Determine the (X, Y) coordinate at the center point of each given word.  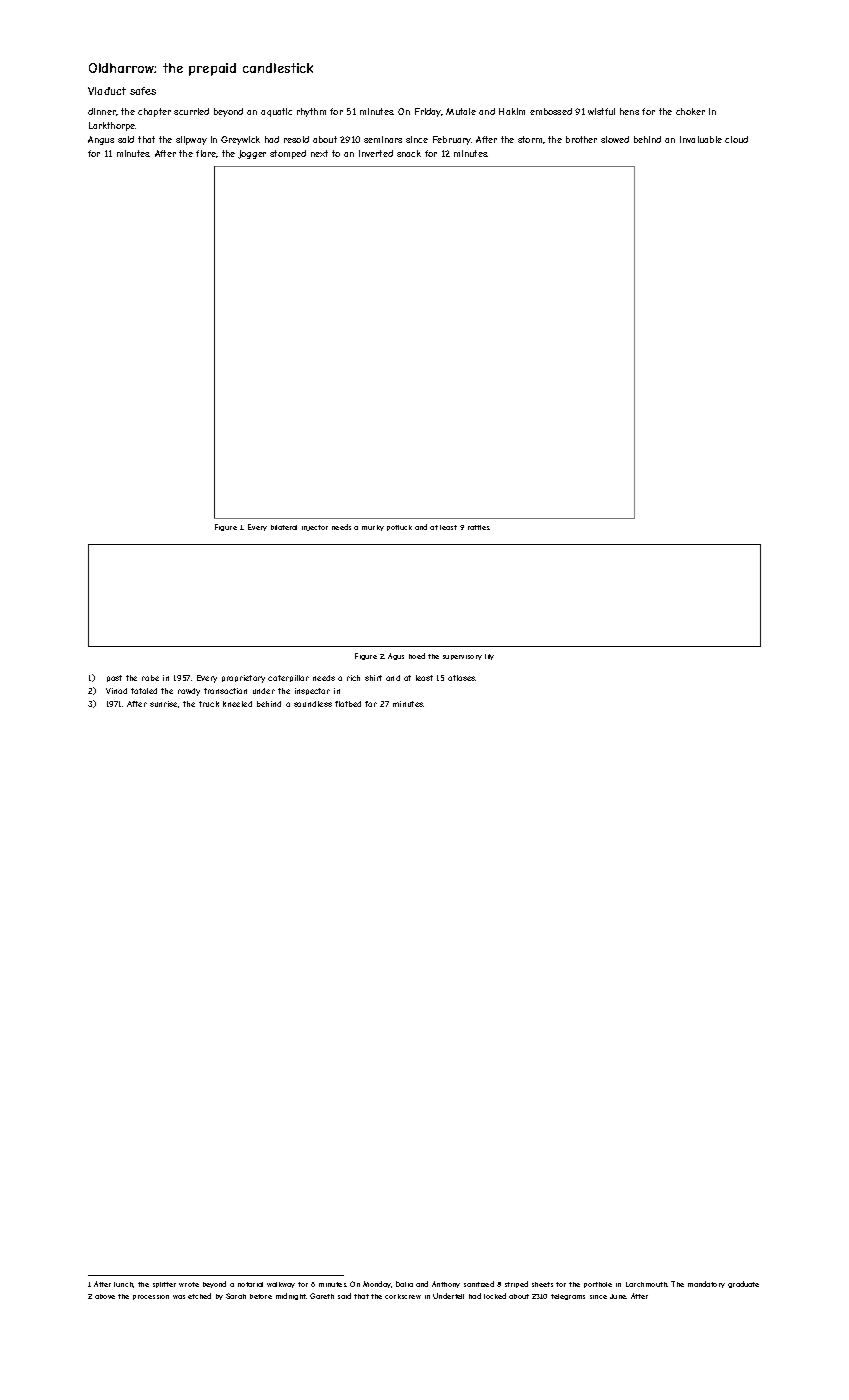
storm (530, 139)
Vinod (116, 691)
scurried (191, 111)
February (452, 140)
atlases (462, 678)
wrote (189, 1284)
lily (489, 657)
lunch (124, 1285)
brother (581, 139)
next (319, 153)
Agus (396, 656)
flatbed (348, 704)
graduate (743, 1284)
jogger (252, 154)
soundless (313, 704)
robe (150, 678)
